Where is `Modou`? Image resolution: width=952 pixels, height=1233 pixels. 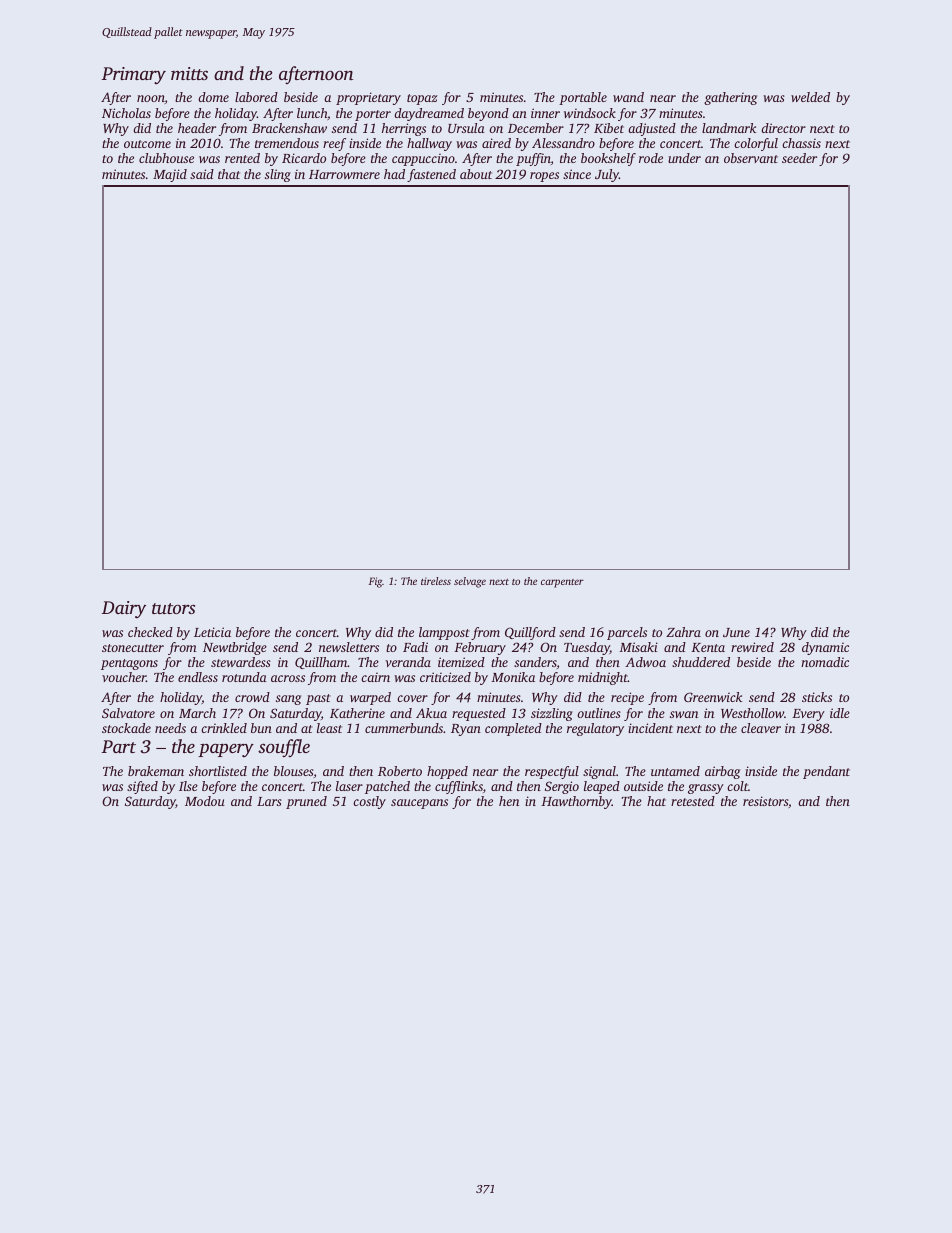
Modou is located at coordinates (205, 801).
